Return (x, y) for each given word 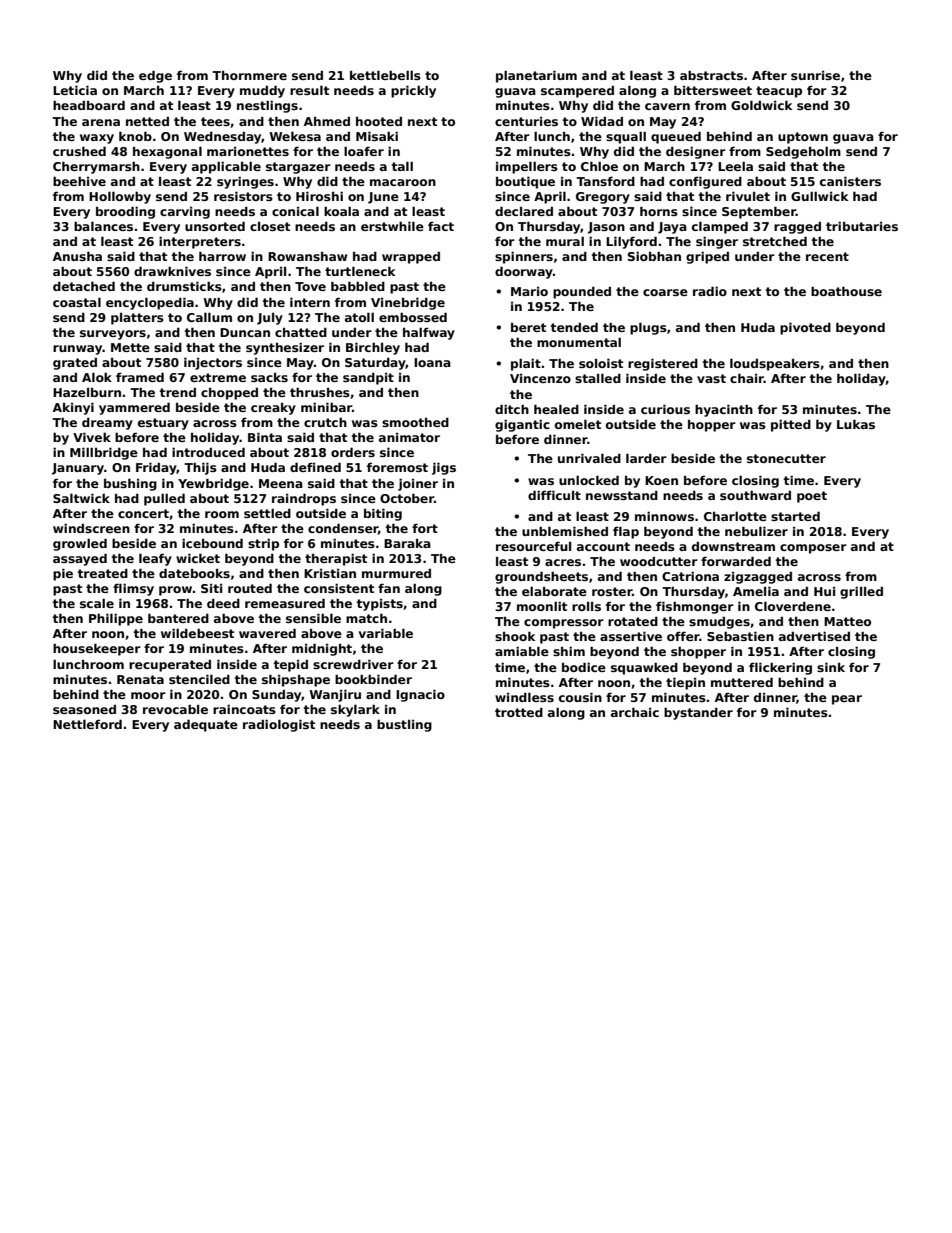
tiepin (685, 683)
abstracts (711, 75)
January (78, 469)
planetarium (536, 76)
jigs (444, 468)
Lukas (856, 424)
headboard (89, 105)
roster (612, 591)
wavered (267, 633)
